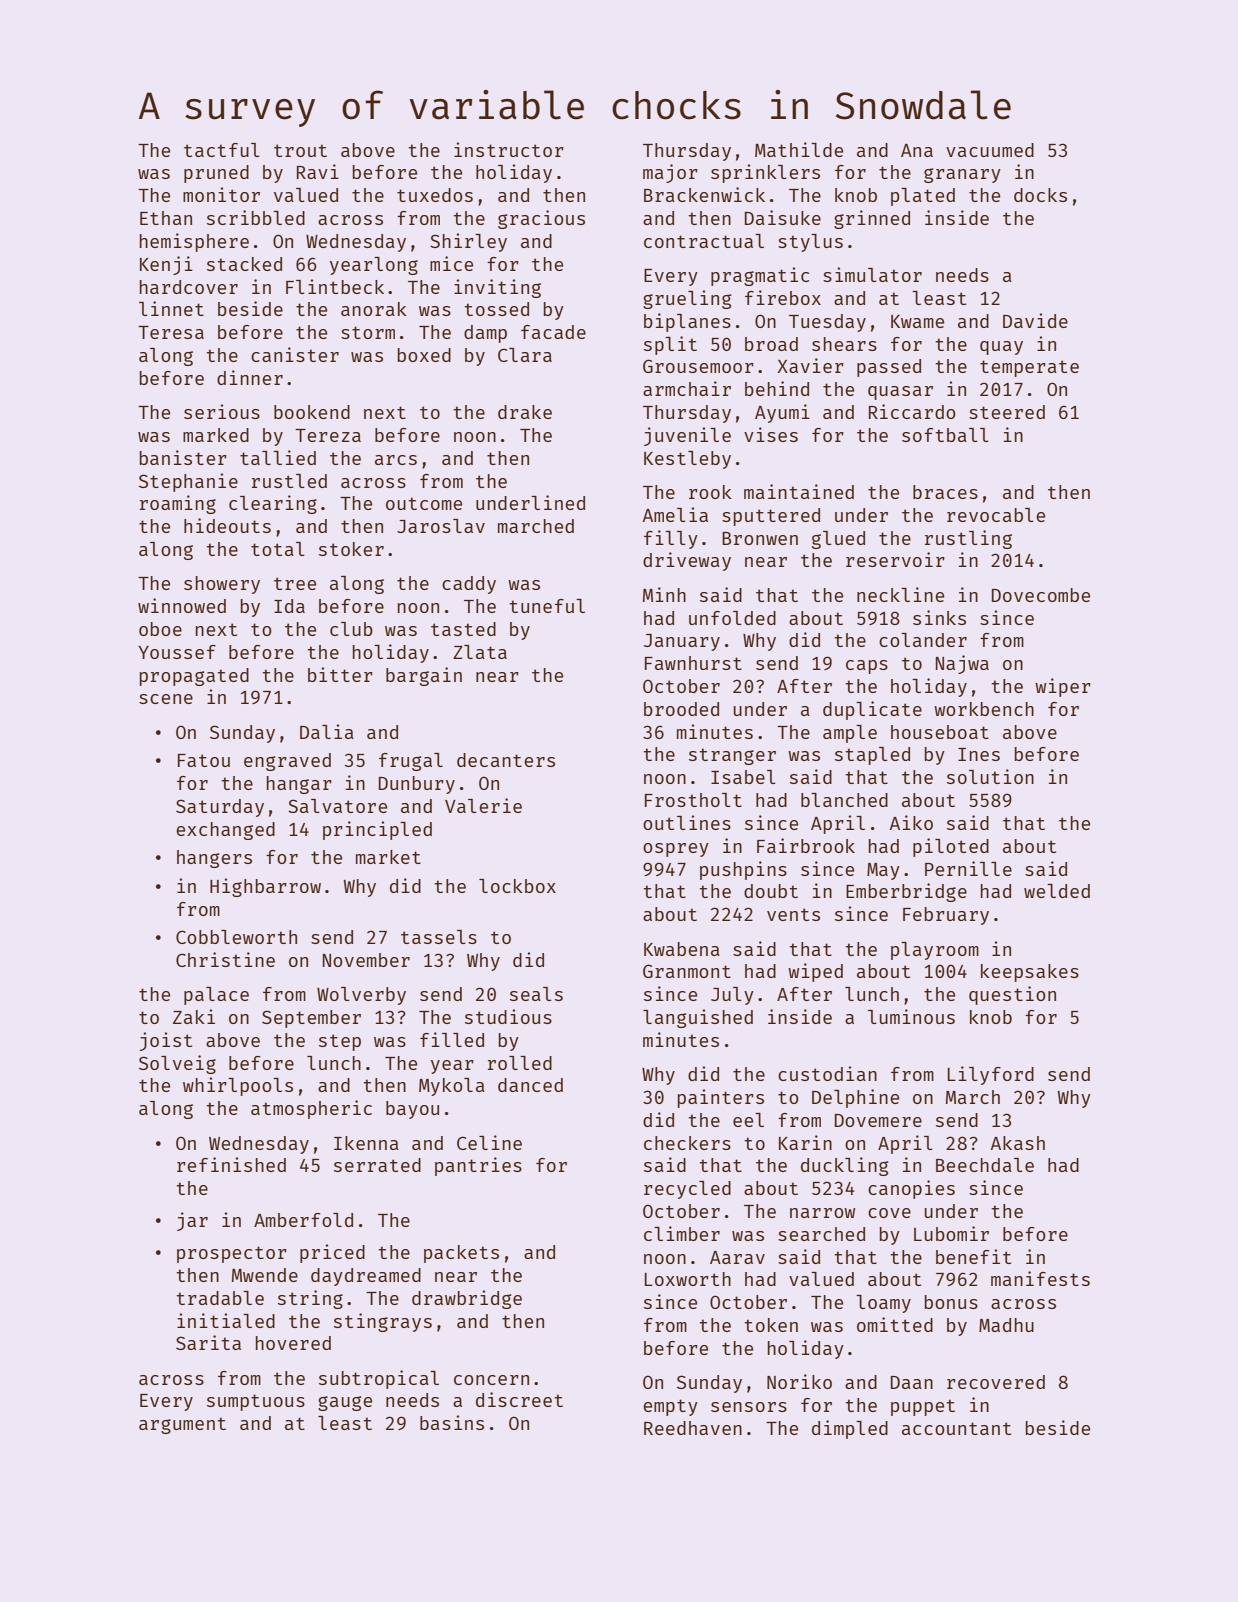 This image has width=1238, height=1602. I want to click on Fatou, so click(204, 760).
